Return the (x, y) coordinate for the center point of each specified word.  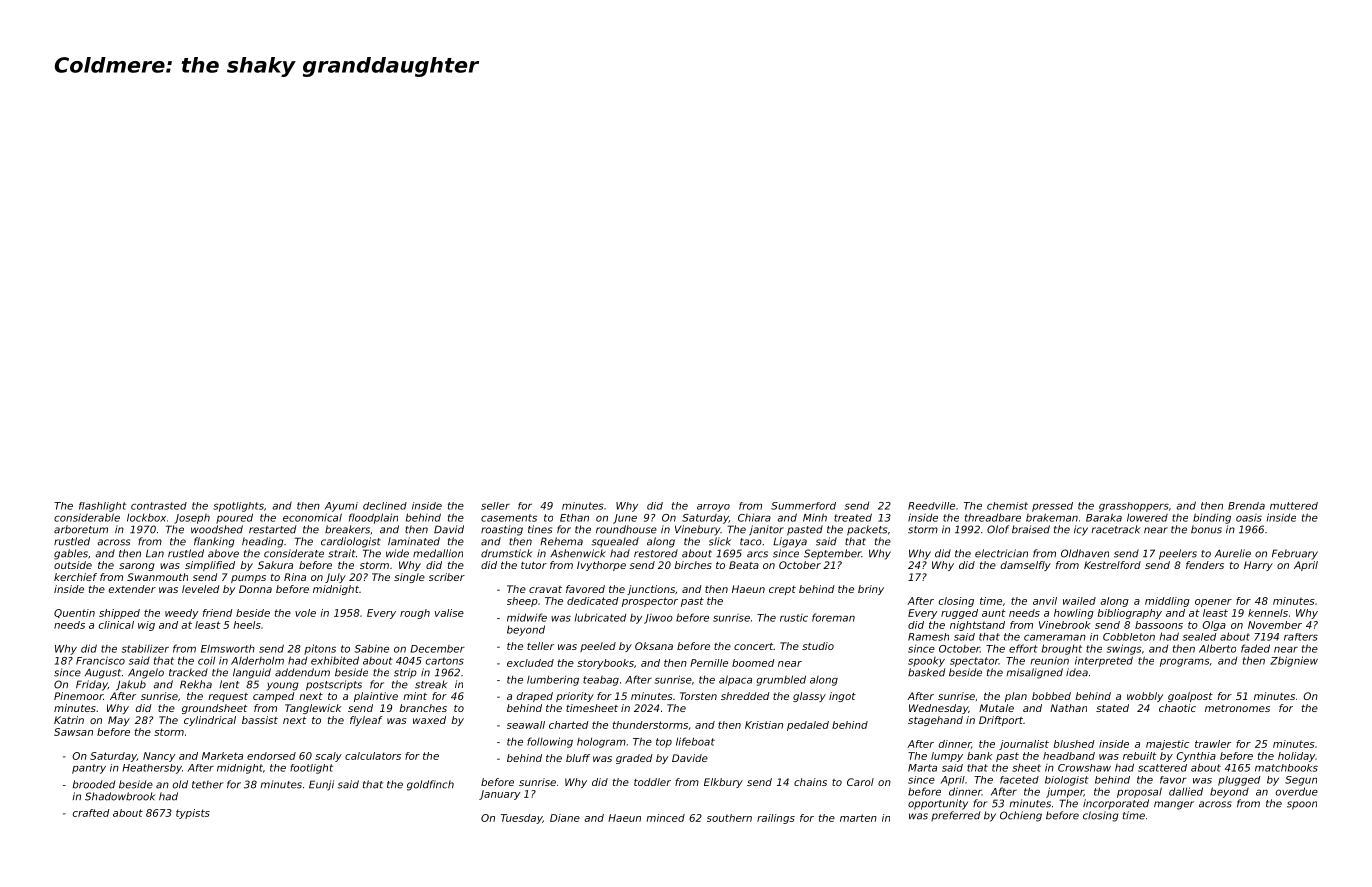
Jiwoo (658, 619)
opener (1213, 603)
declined (385, 506)
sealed (1199, 637)
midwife (527, 617)
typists (193, 814)
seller (495, 506)
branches (423, 708)
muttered (1294, 506)
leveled (201, 589)
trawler (1213, 744)
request (228, 697)
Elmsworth (228, 648)
